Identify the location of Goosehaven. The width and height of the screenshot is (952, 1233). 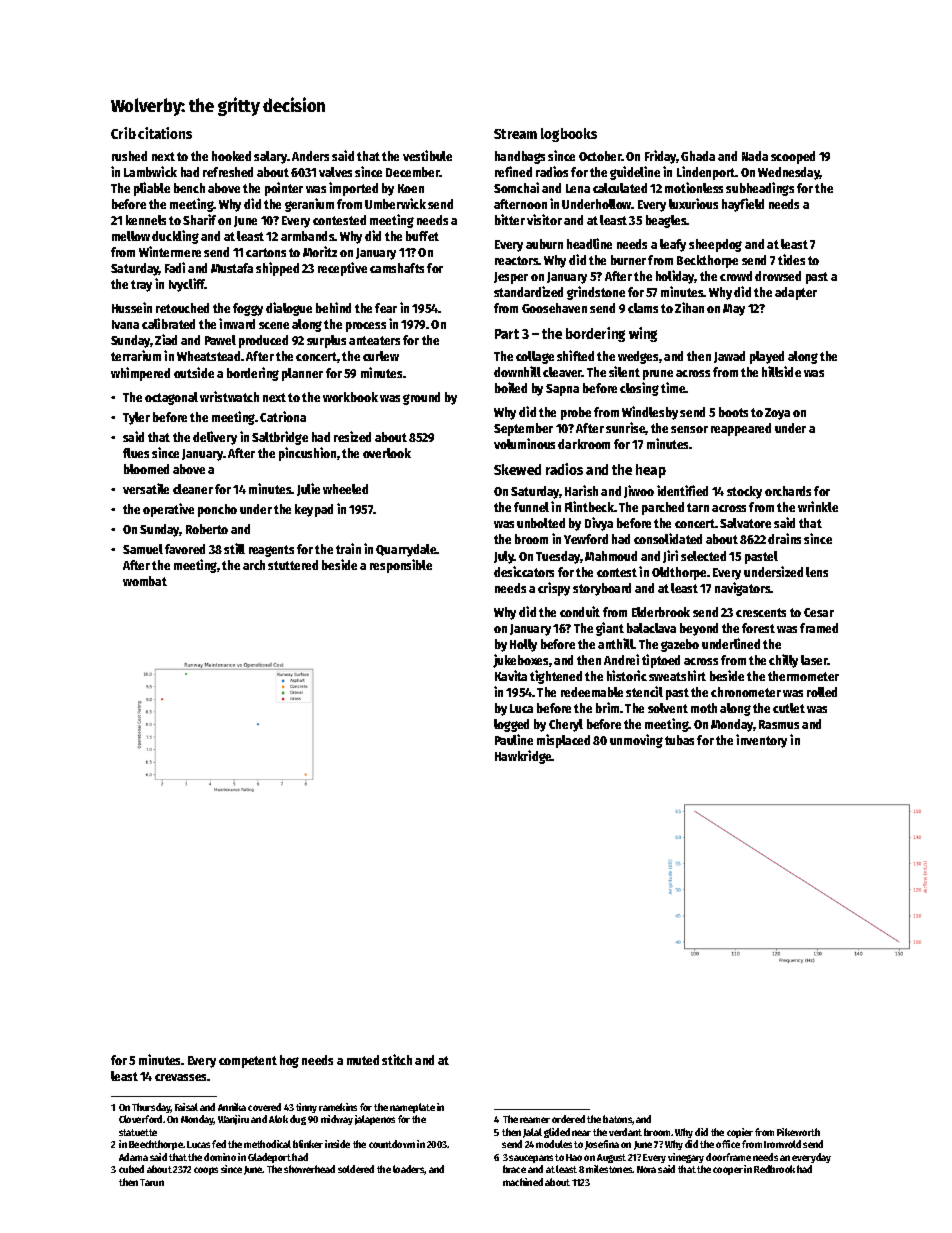
(554, 308).
